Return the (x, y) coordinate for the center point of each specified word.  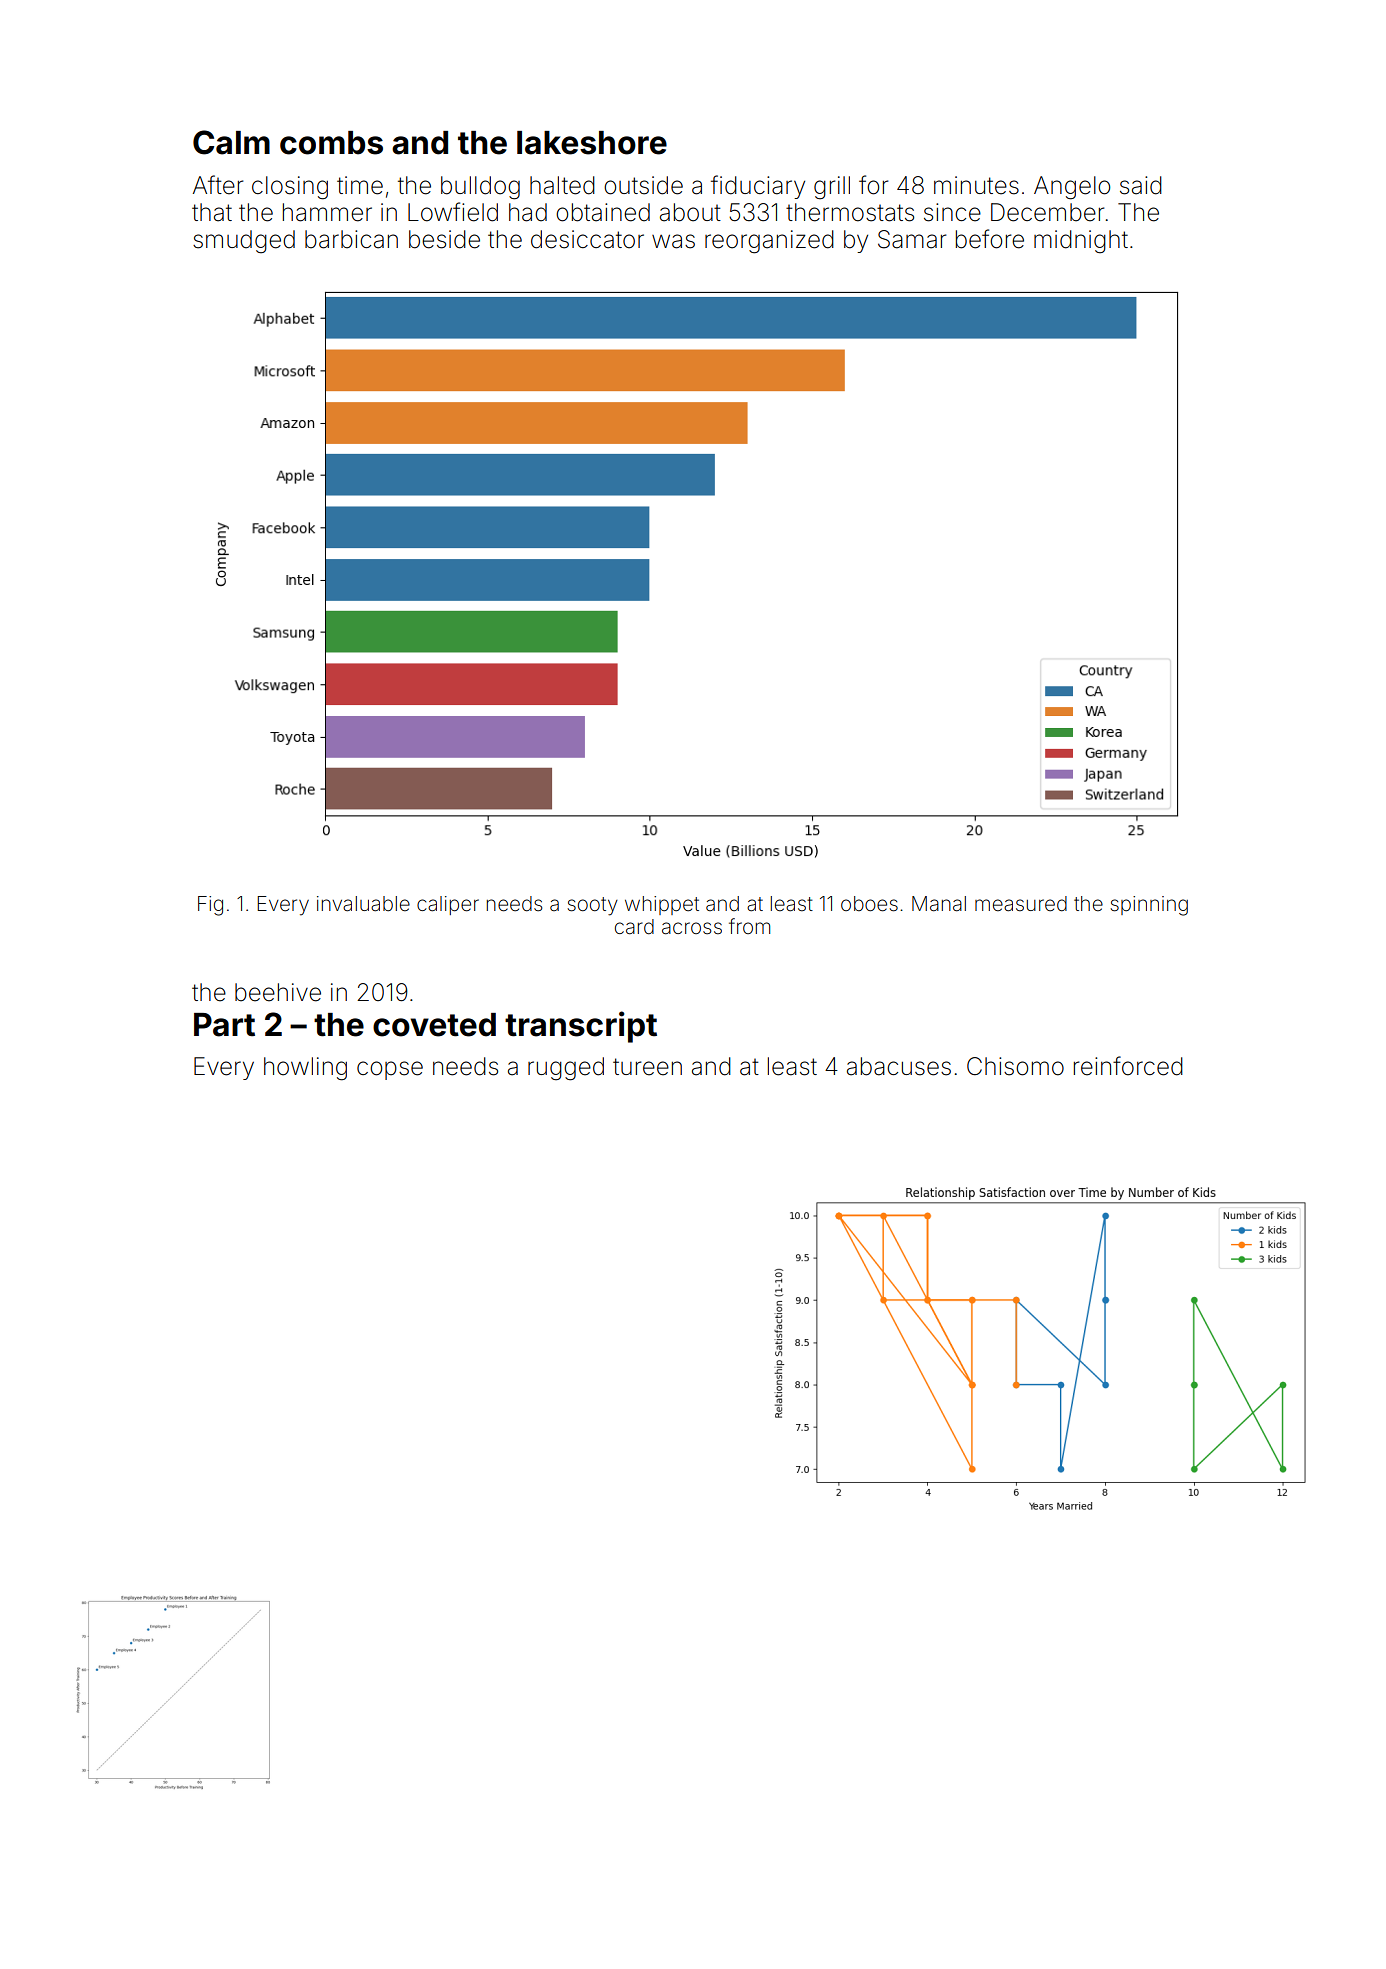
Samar (912, 239)
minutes (976, 185)
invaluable (363, 903)
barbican (351, 239)
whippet (662, 905)
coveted (434, 1025)
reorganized (769, 242)
